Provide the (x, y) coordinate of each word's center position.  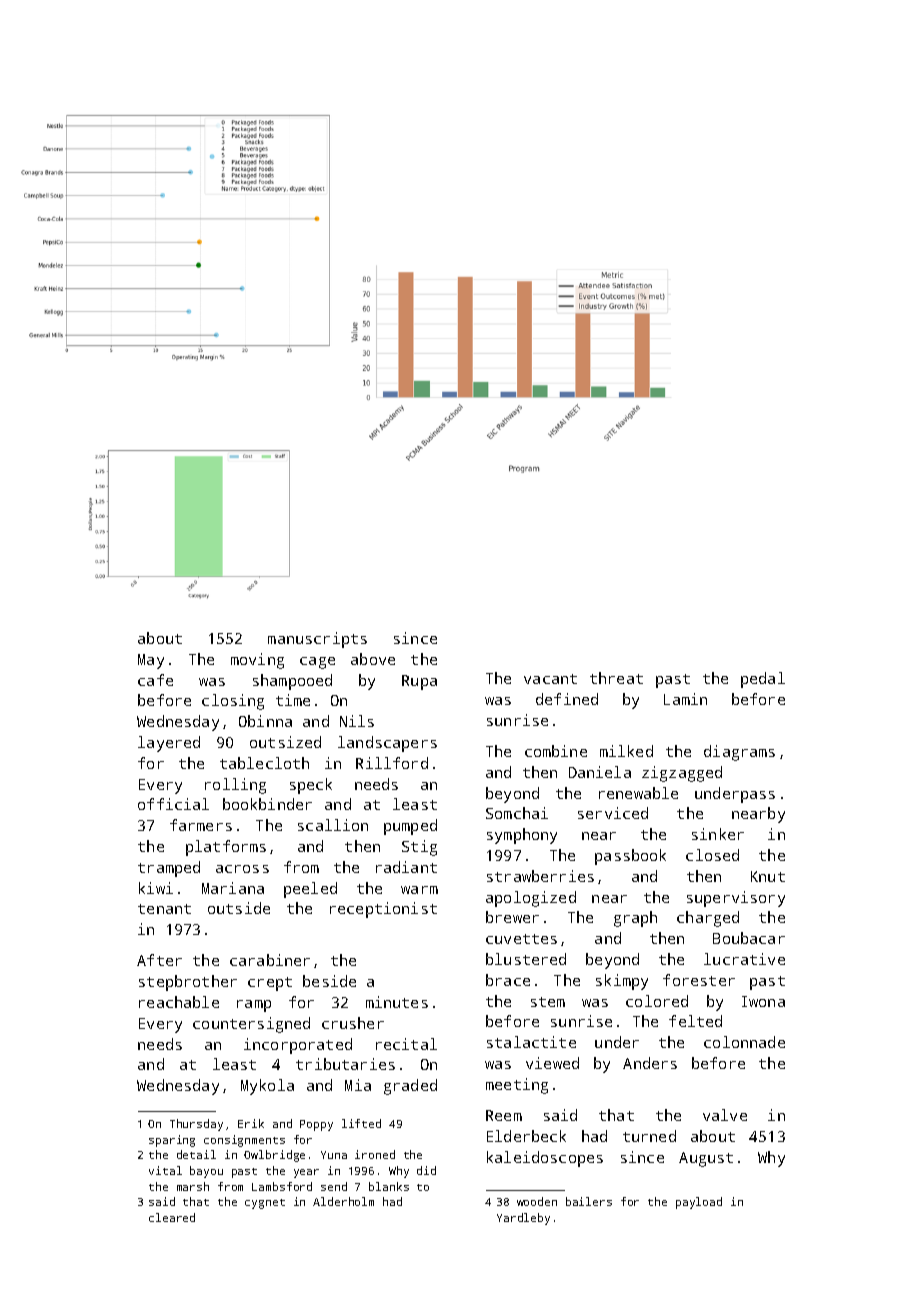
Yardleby (523, 1219)
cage (317, 663)
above (373, 659)
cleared (172, 1217)
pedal (763, 680)
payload (699, 1203)
